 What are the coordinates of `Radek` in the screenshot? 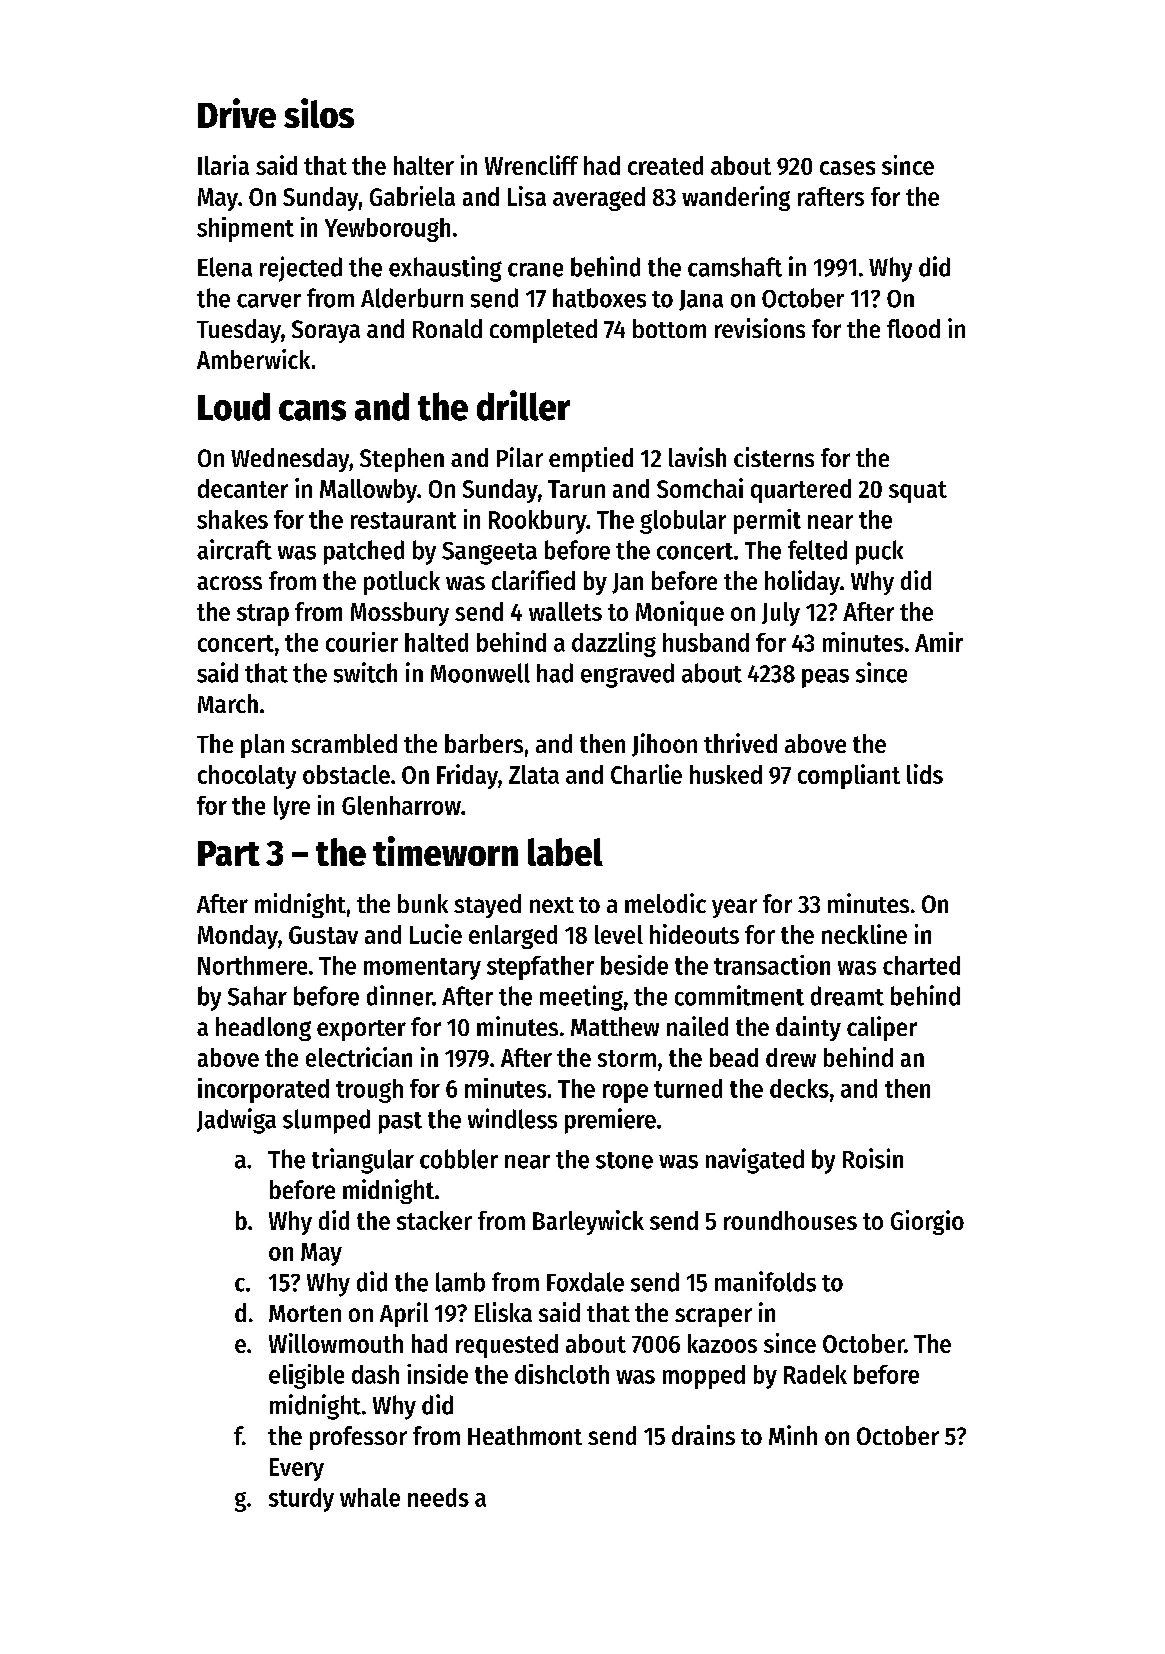 It's located at (815, 1374).
